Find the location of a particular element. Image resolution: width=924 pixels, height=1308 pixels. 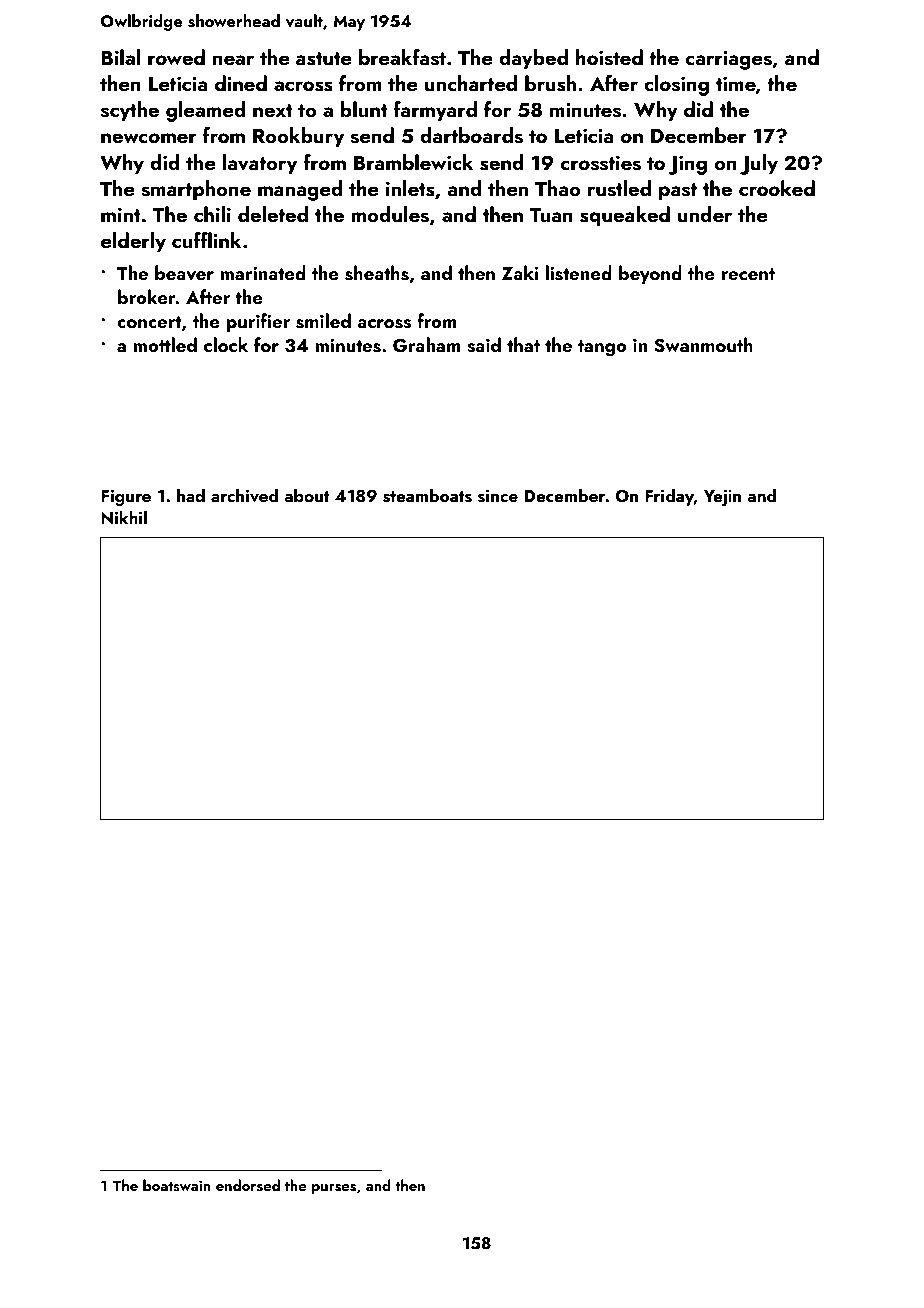

mint is located at coordinates (121, 214).
